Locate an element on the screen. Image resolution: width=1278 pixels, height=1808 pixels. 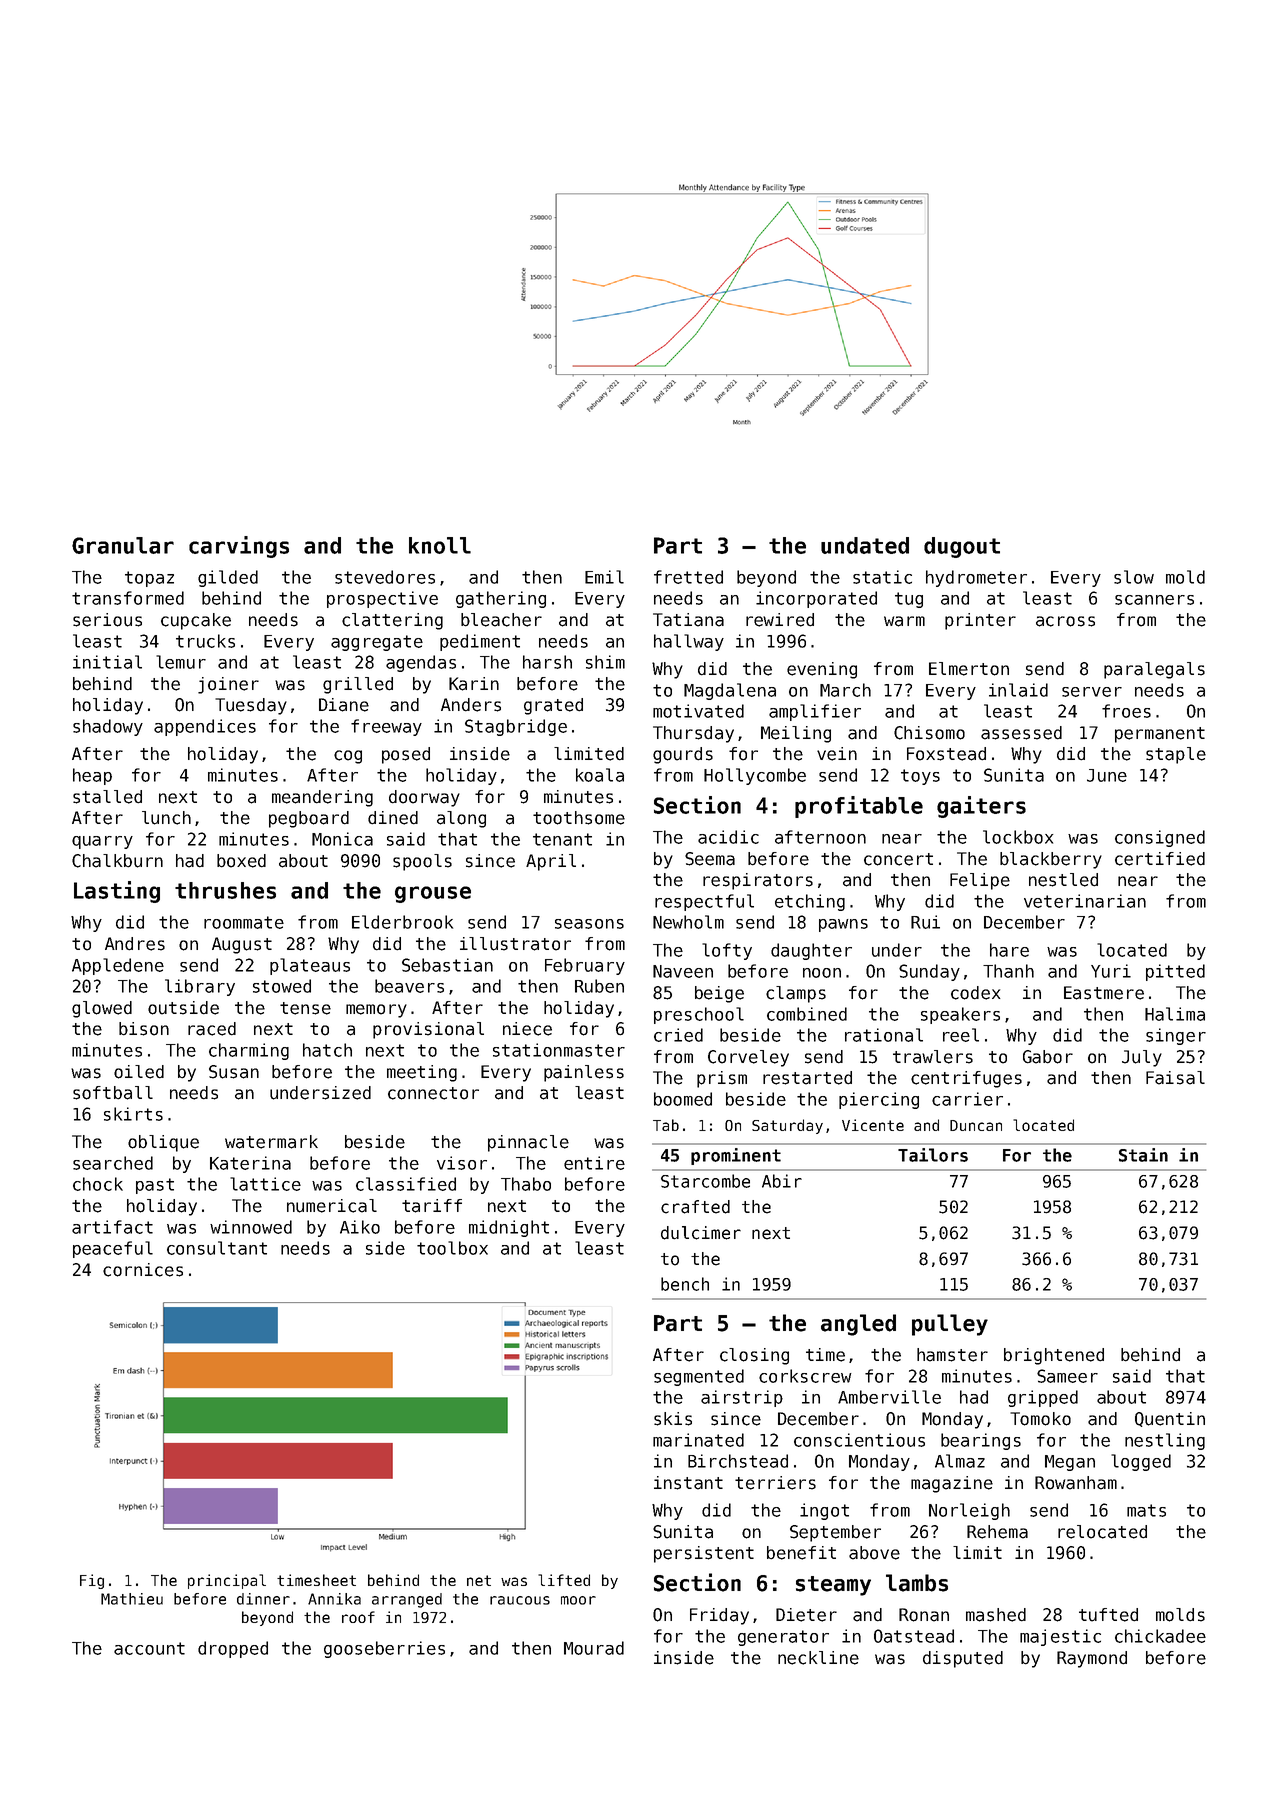
Rui is located at coordinates (925, 922).
